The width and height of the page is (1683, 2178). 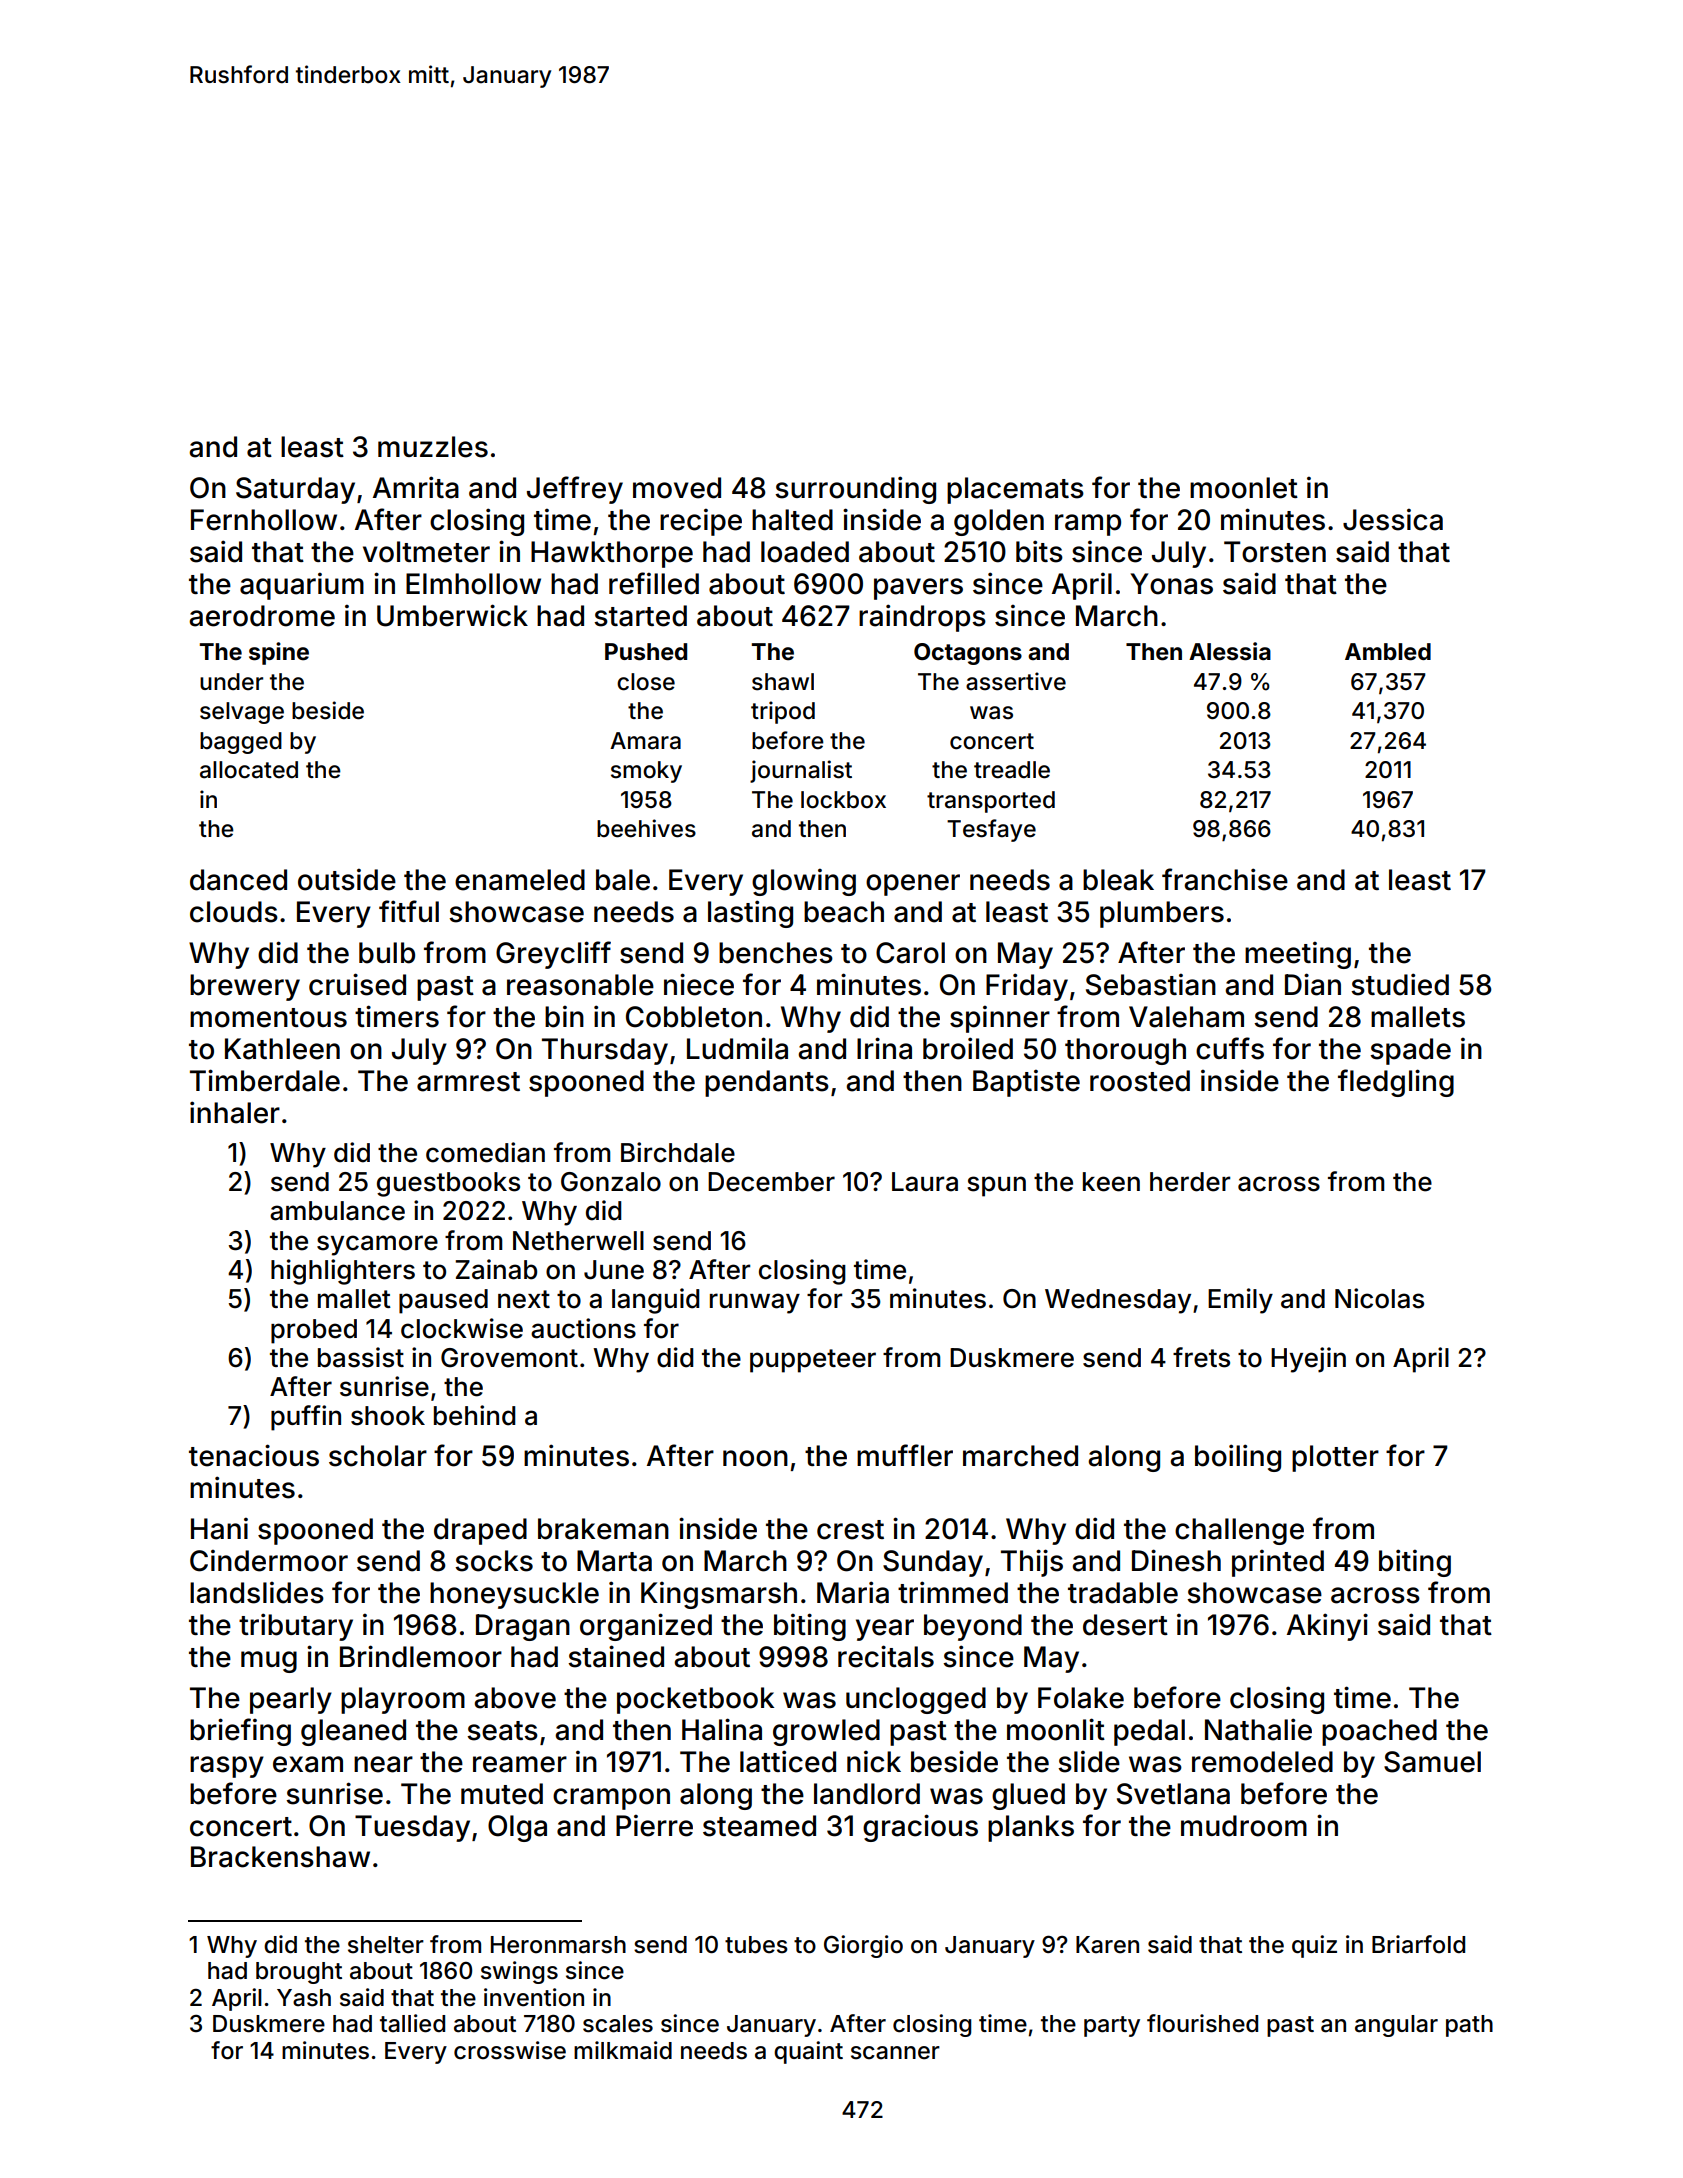 I want to click on Hani, so click(x=219, y=1528).
